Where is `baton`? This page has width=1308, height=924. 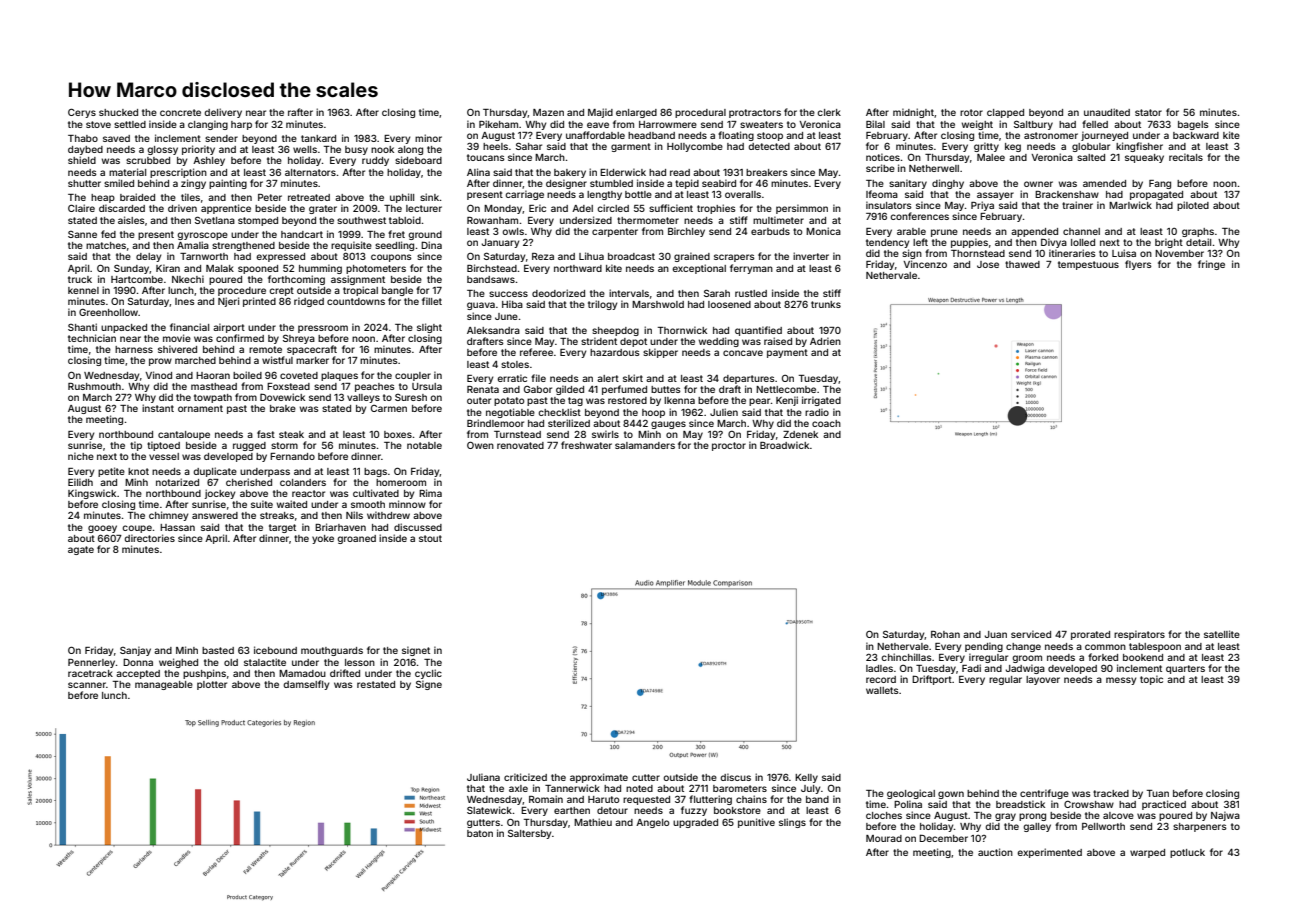
baton is located at coordinates (480, 833).
